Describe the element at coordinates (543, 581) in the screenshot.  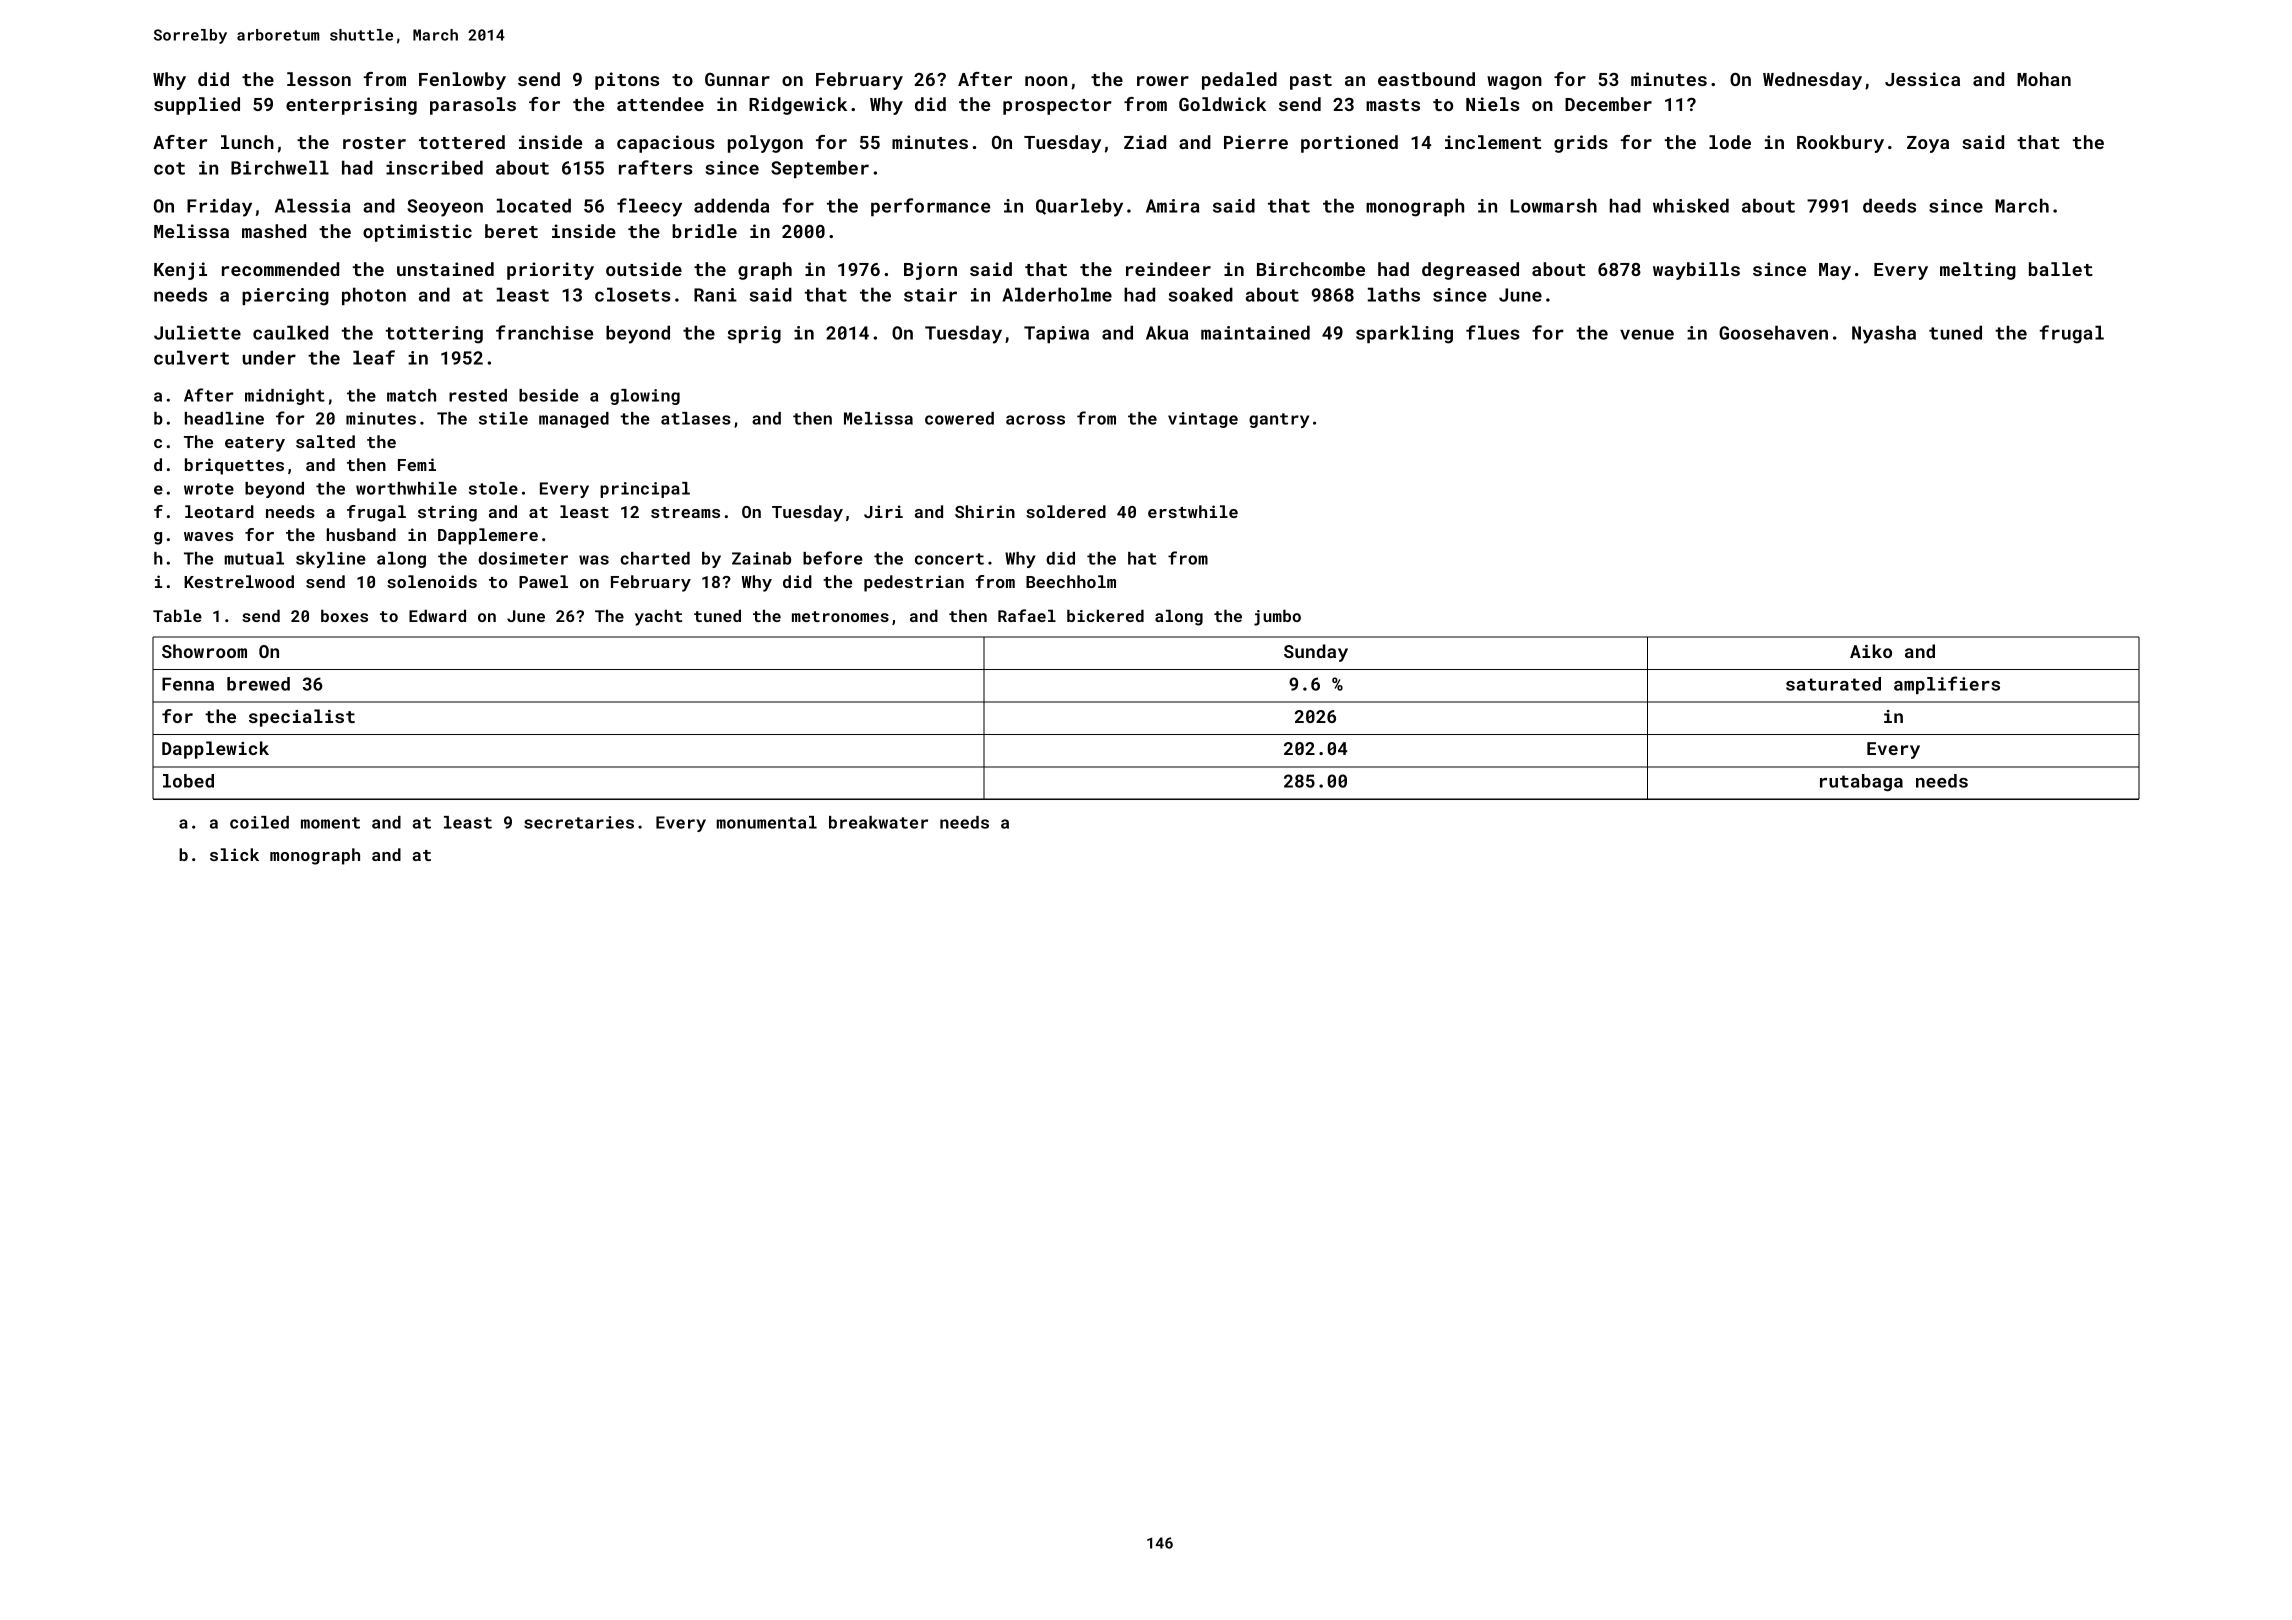
I see `Pawel` at that location.
